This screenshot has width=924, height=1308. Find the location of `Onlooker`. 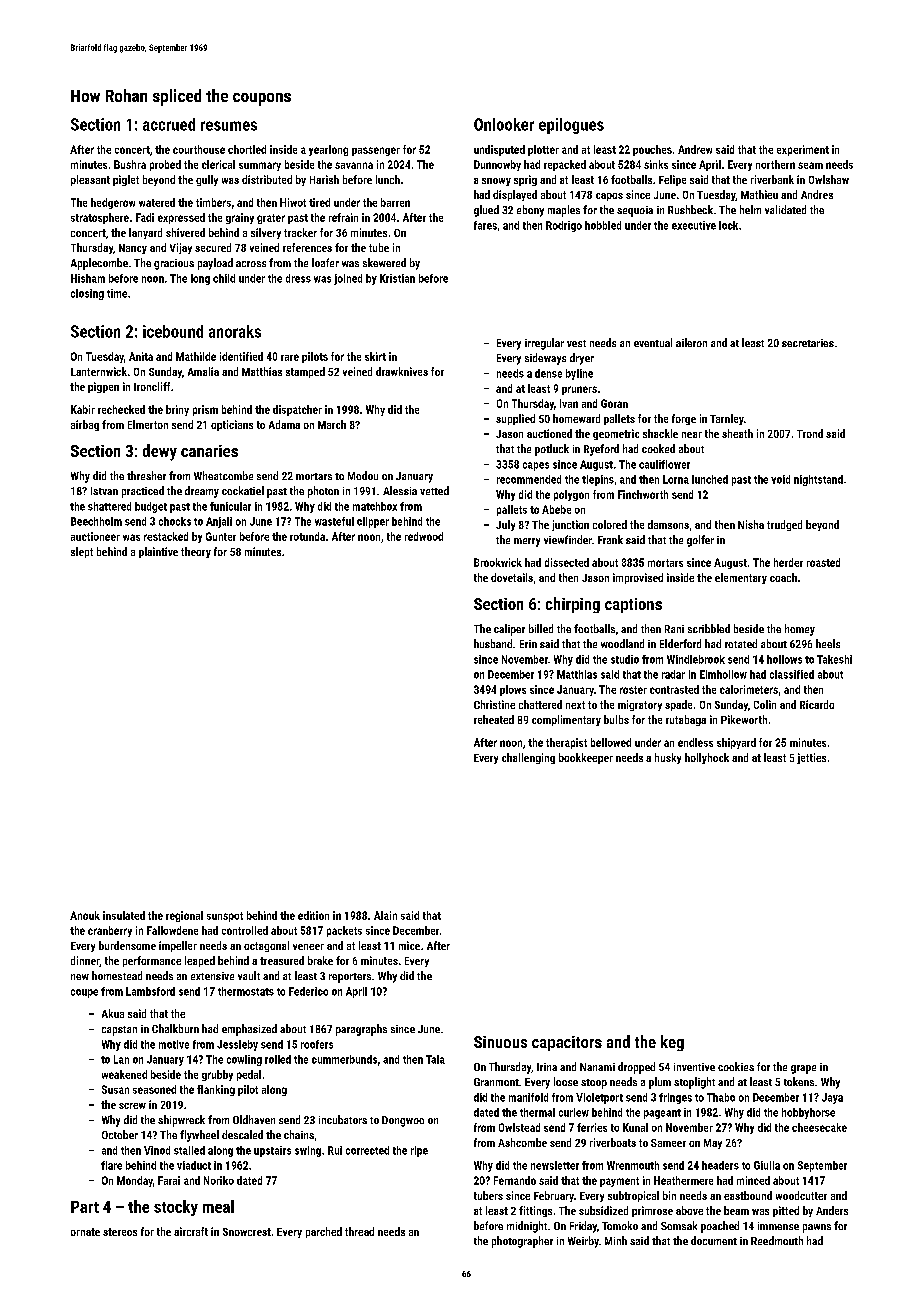

Onlooker is located at coordinates (504, 124).
